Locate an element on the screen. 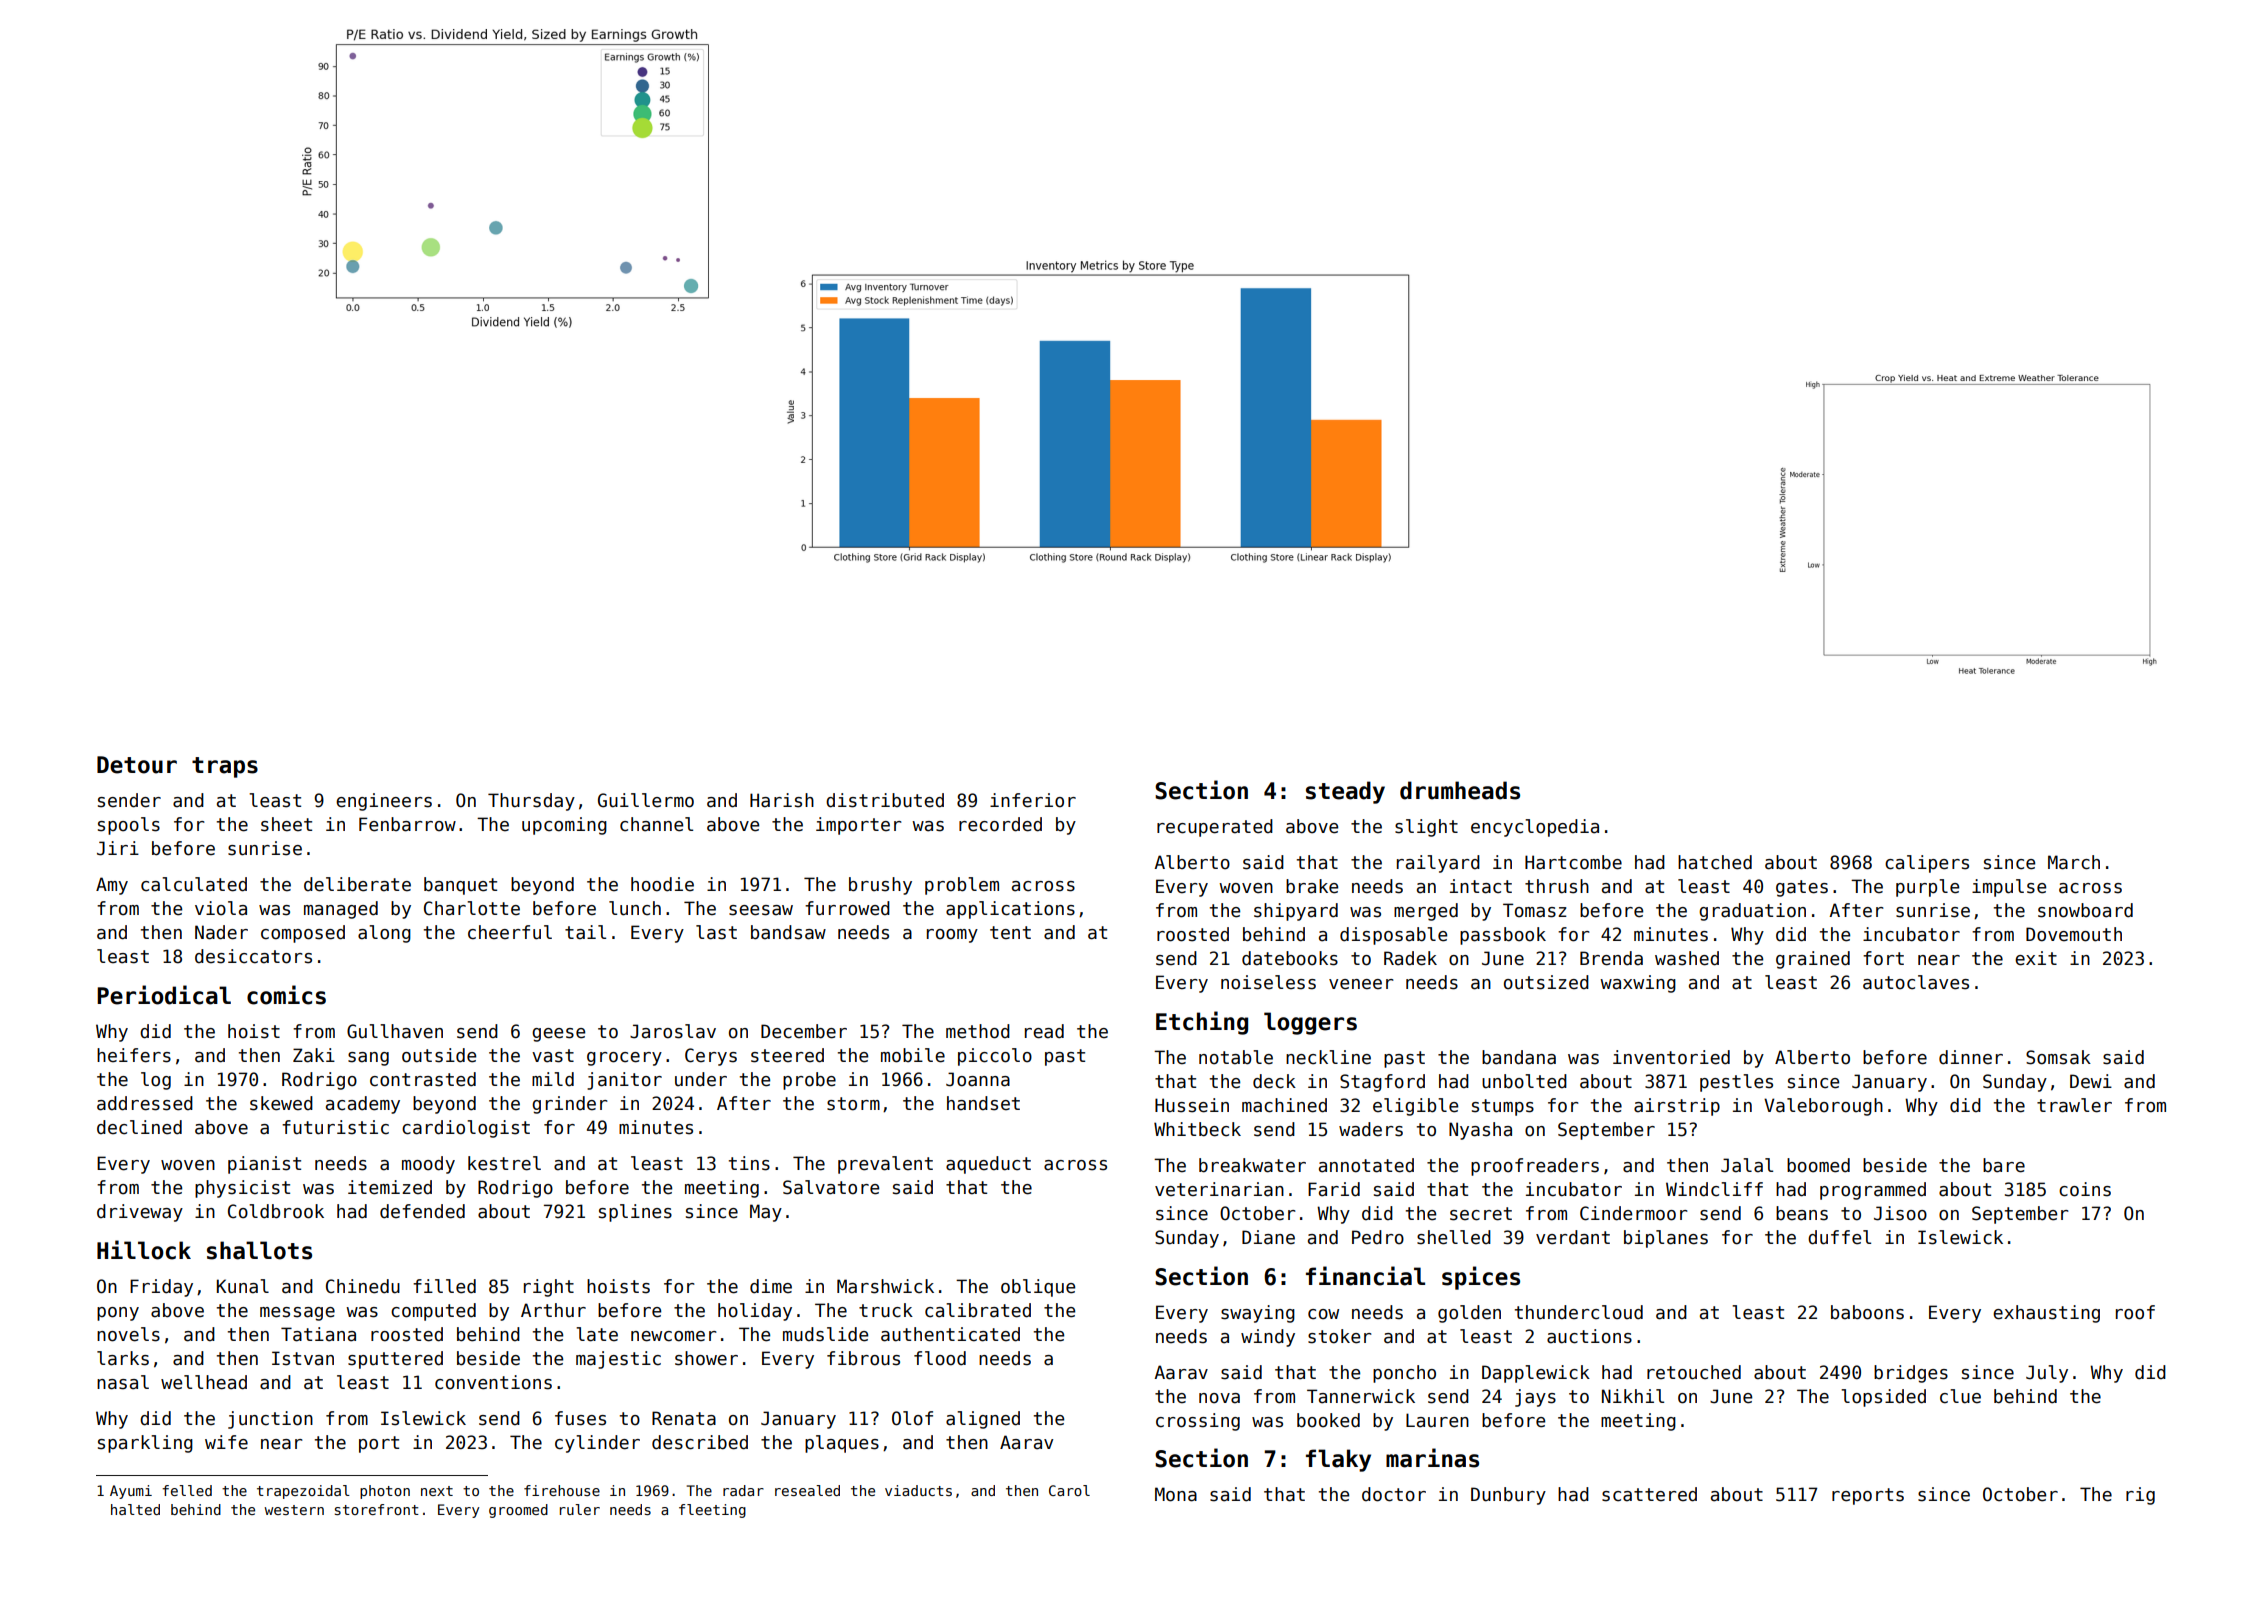  banquet is located at coordinates (460, 886).
